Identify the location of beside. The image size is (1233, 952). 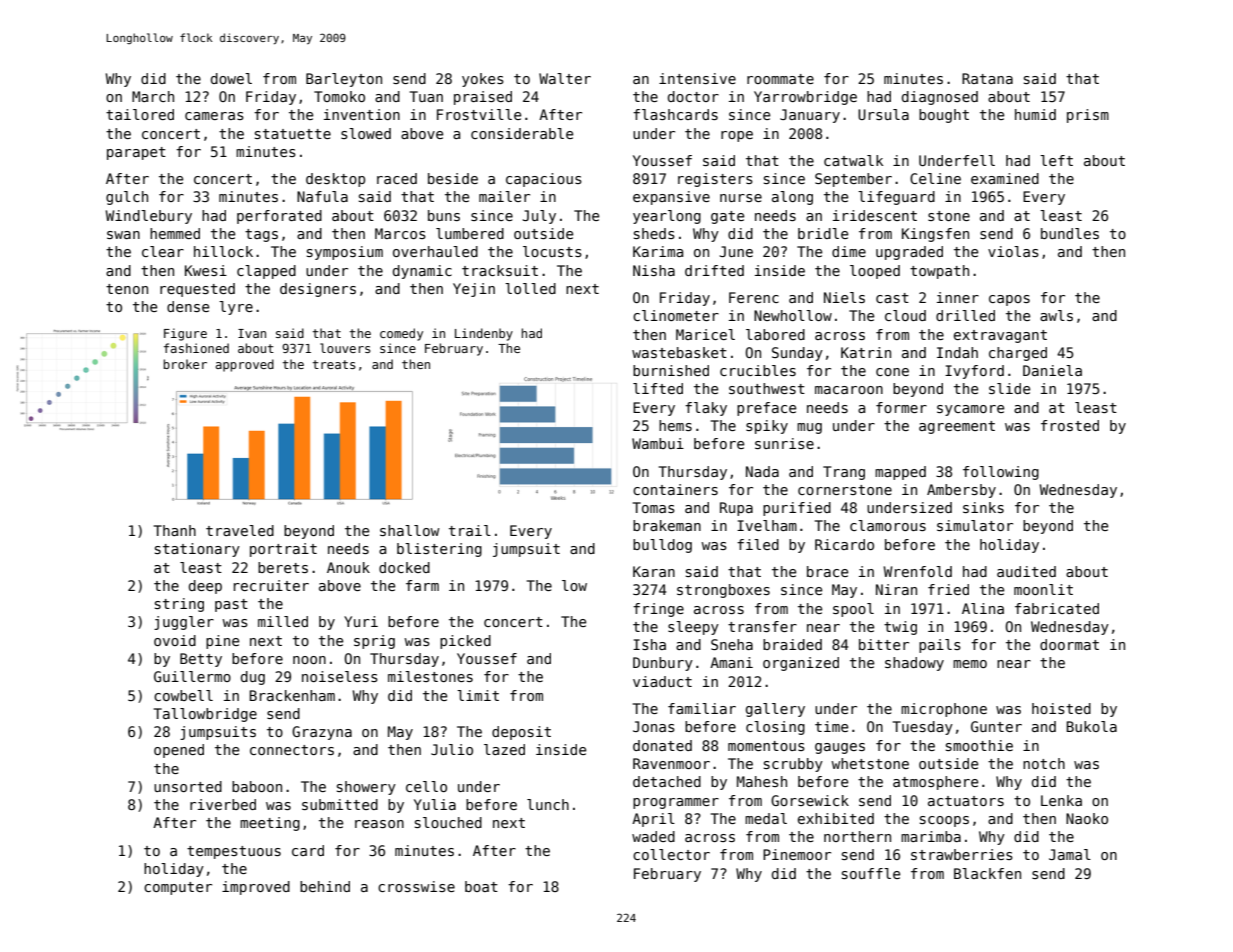
(453, 178).
